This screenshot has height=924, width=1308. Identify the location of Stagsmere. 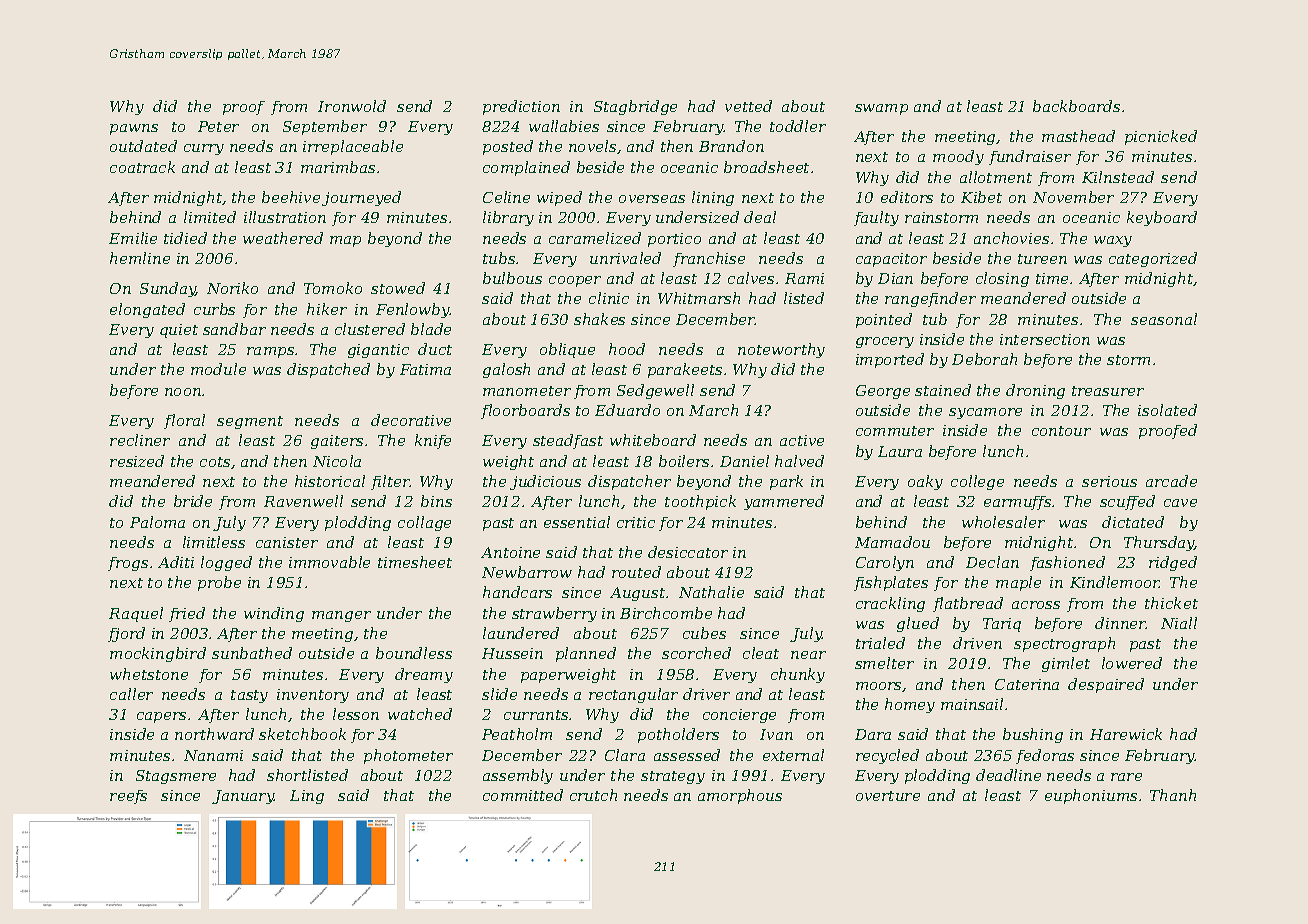
(176, 777).
